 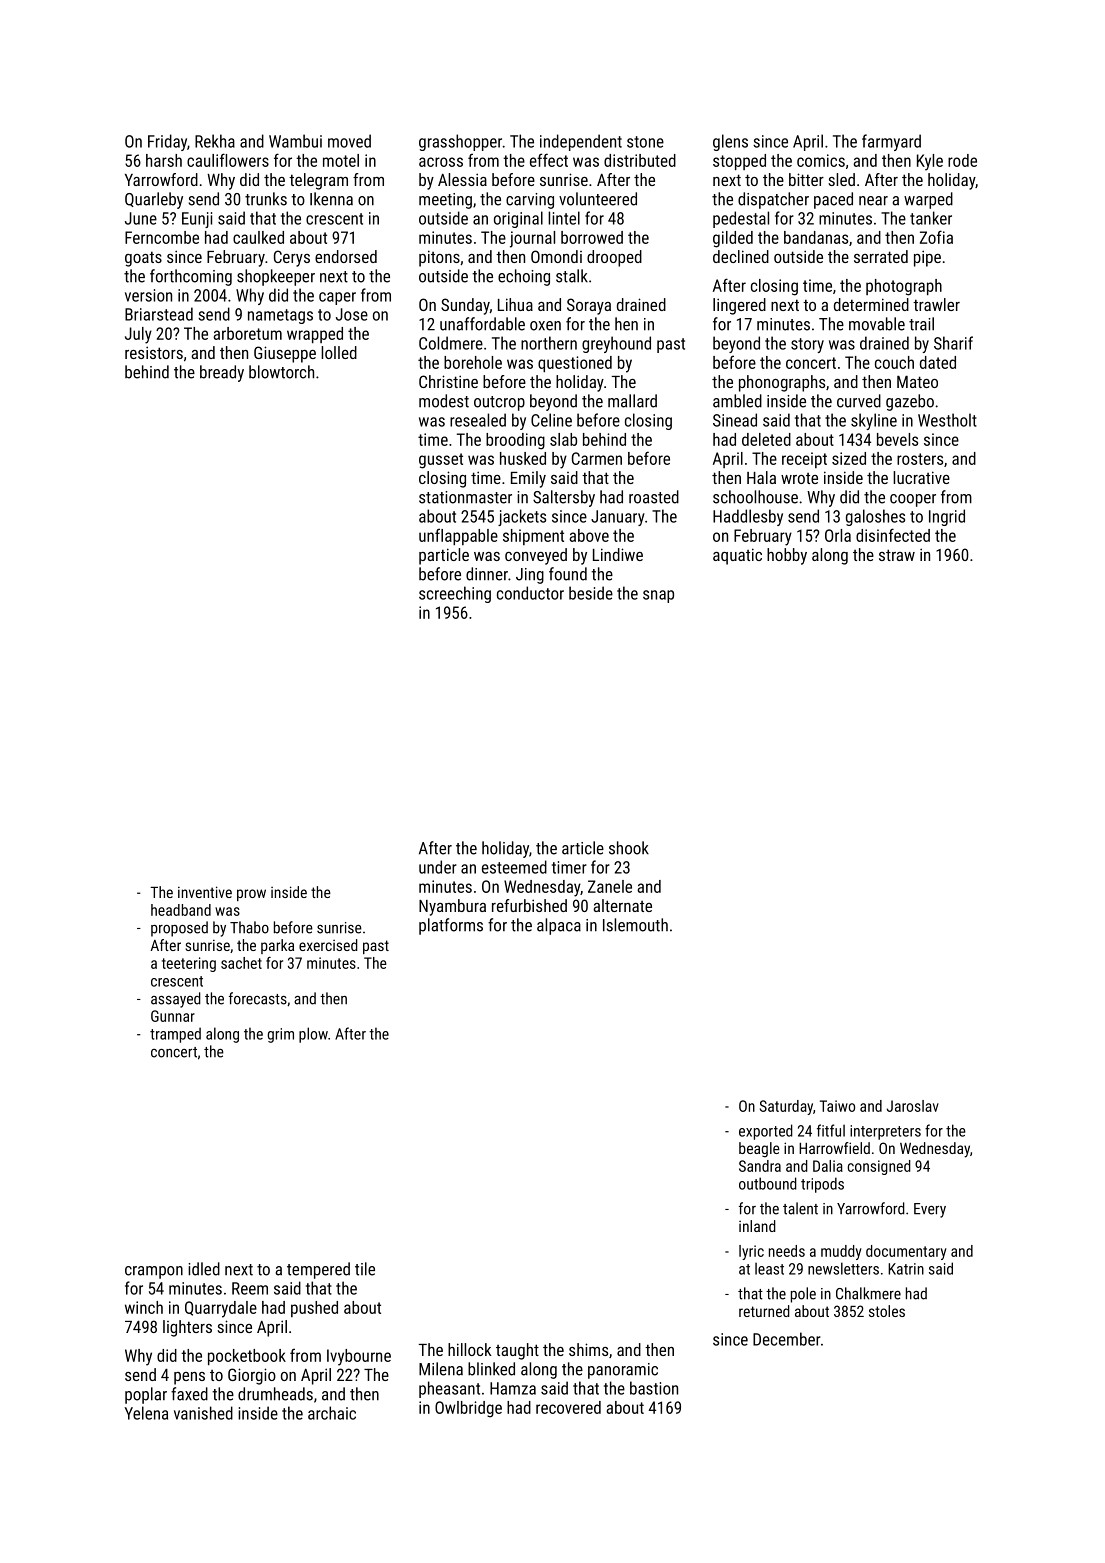 What do you see at coordinates (635, 925) in the screenshot?
I see `Islemouth` at bounding box center [635, 925].
